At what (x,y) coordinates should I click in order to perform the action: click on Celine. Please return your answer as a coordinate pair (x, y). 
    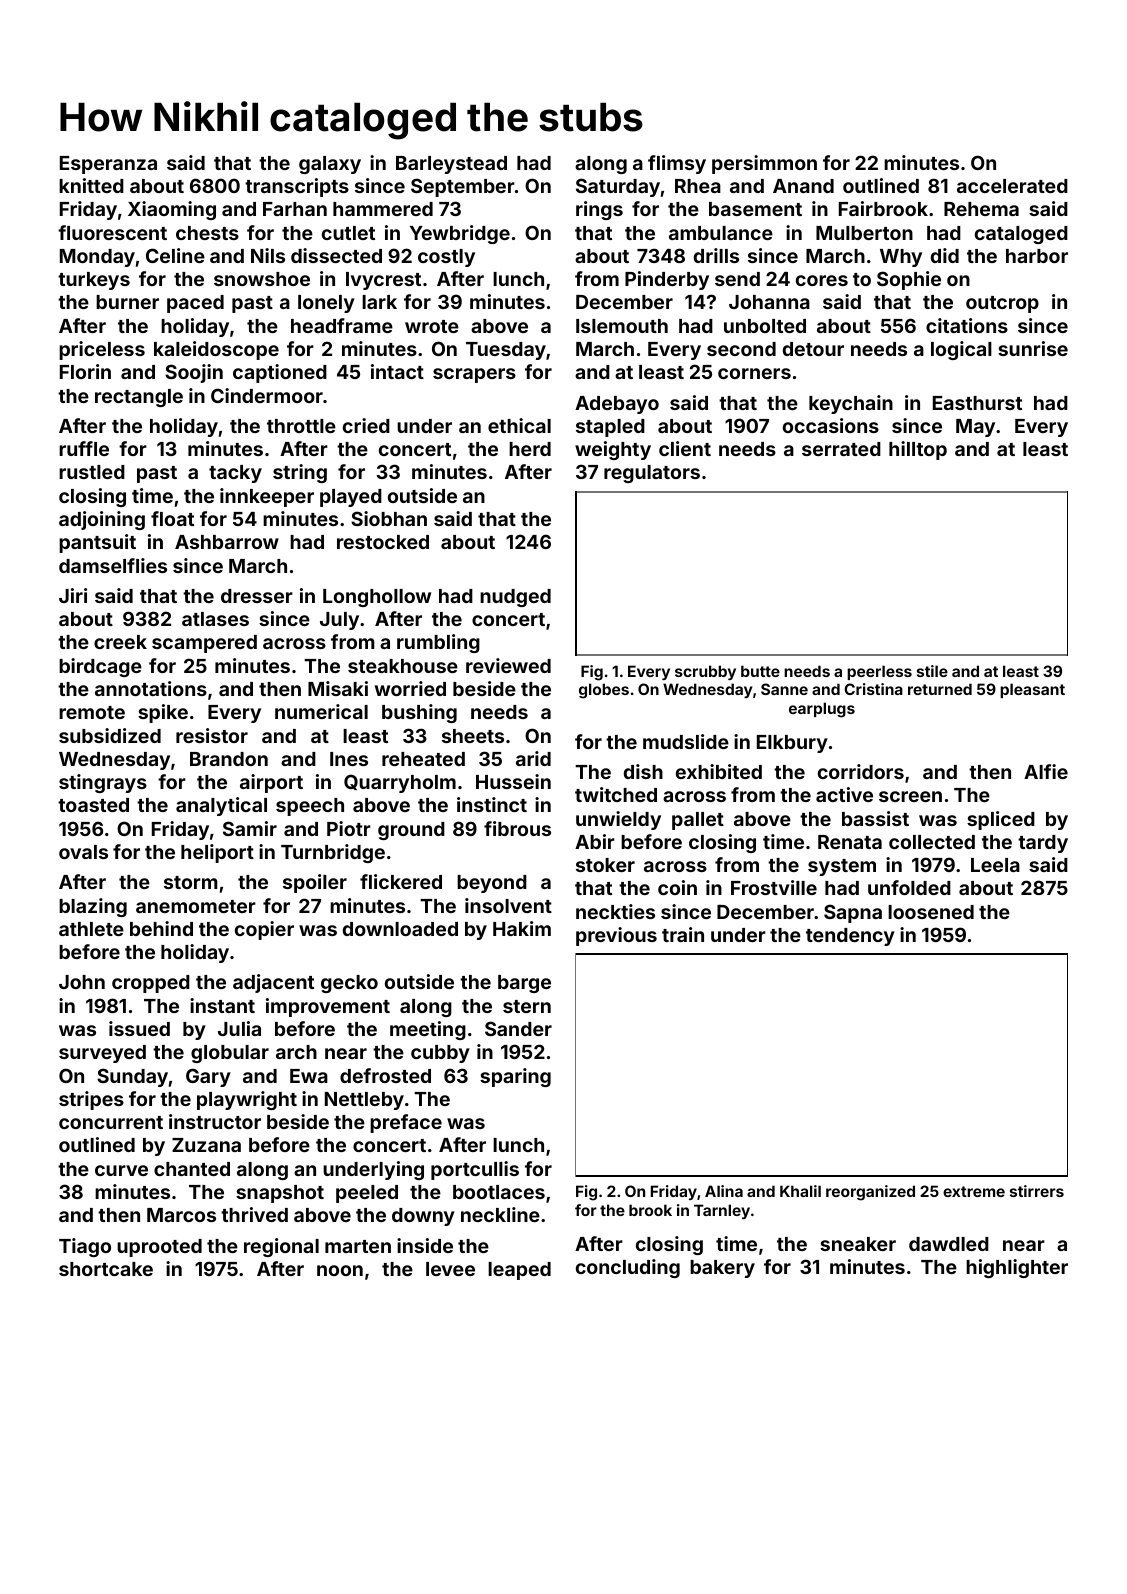
    Looking at the image, I should click on (175, 255).
